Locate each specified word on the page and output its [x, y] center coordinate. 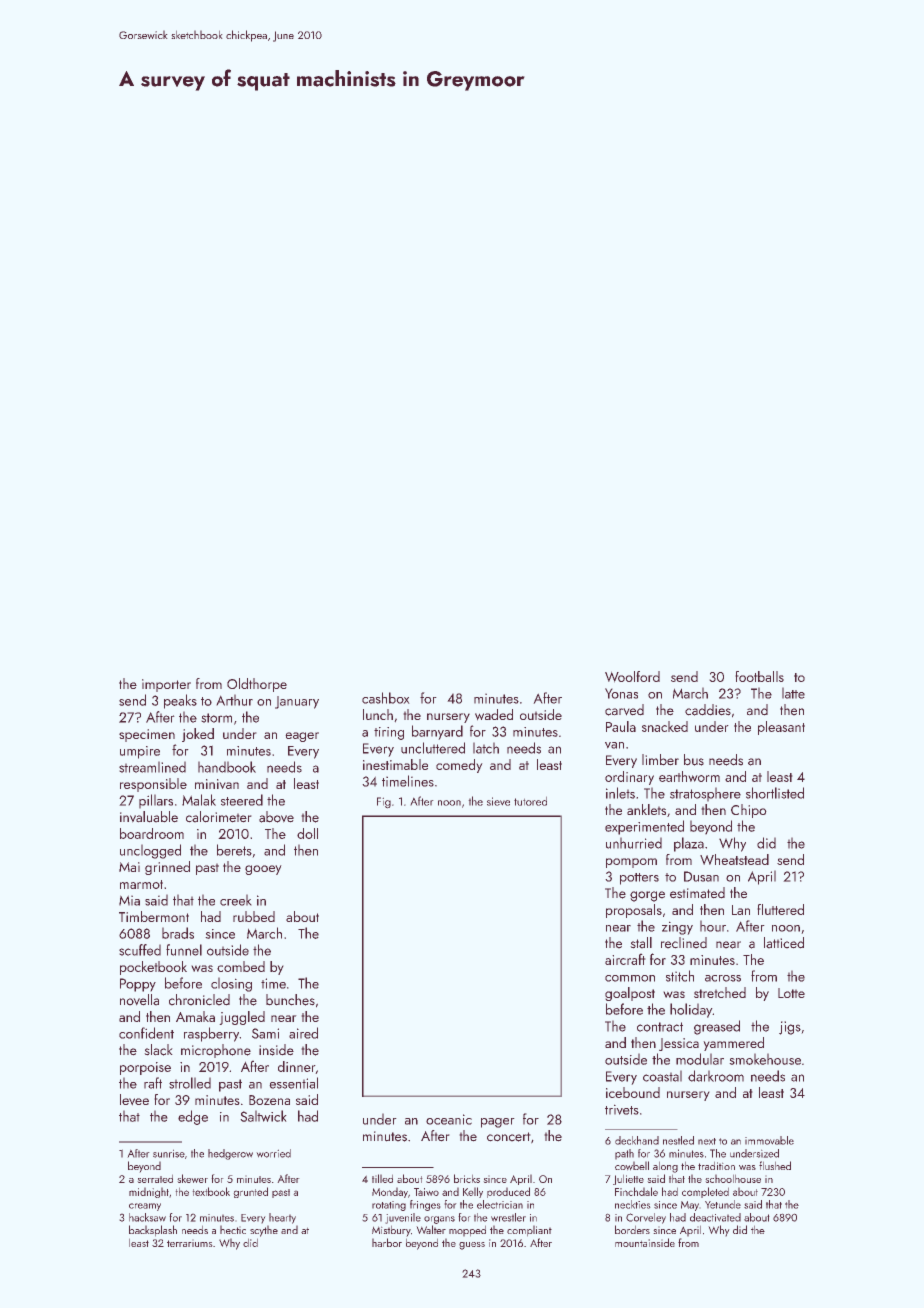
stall [641, 943]
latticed [784, 943]
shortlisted [775, 793]
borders [632, 1229]
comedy [459, 766]
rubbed [254, 916]
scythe [264, 1231]
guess [472, 1246]
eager [302, 737]
